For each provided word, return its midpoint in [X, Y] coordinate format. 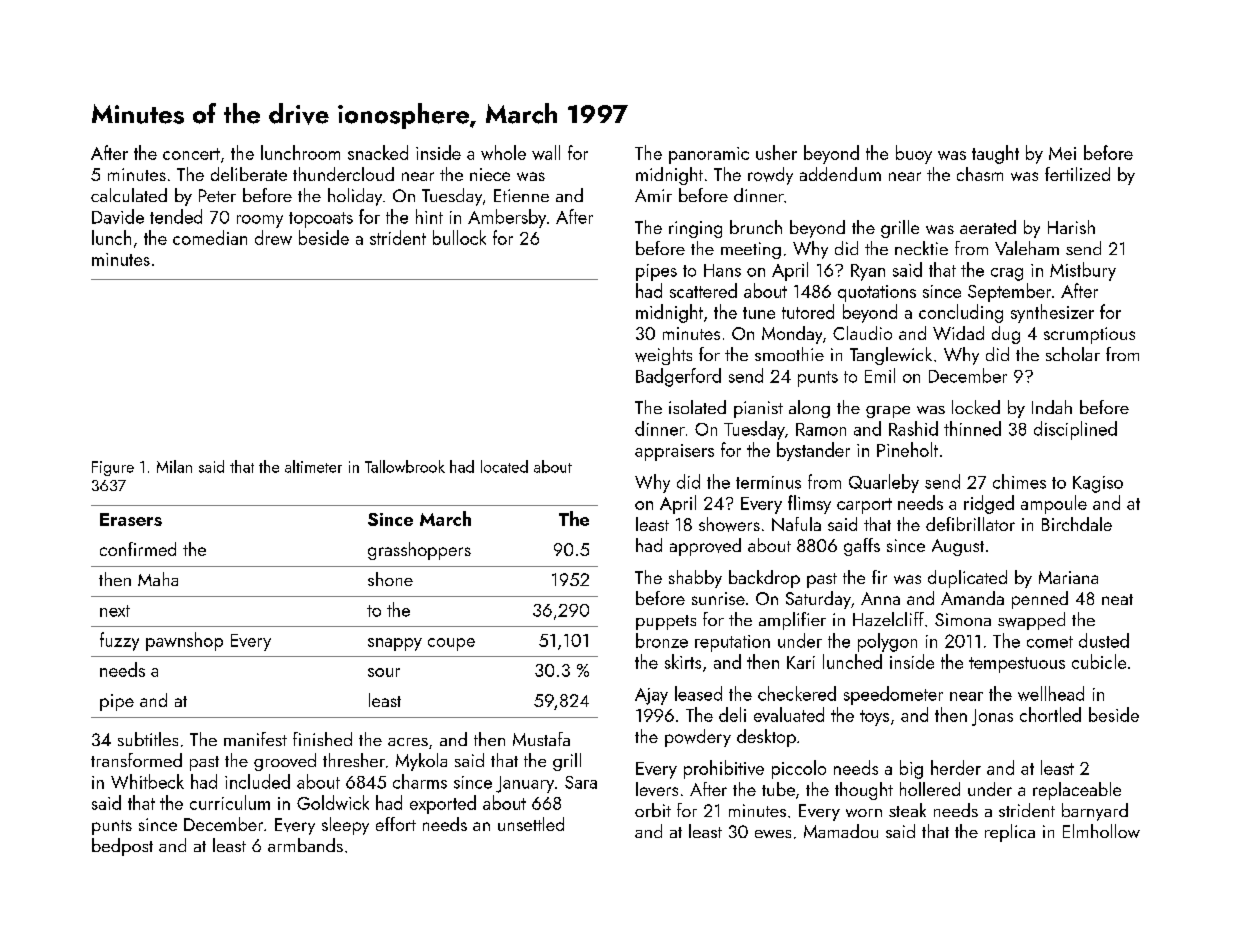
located [504, 466]
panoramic [709, 155]
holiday [355, 197]
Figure [113, 468]
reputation [732, 643]
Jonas [992, 717]
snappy [395, 644]
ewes [773, 834]
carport [864, 506]
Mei [1062, 153]
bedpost [122, 847]
